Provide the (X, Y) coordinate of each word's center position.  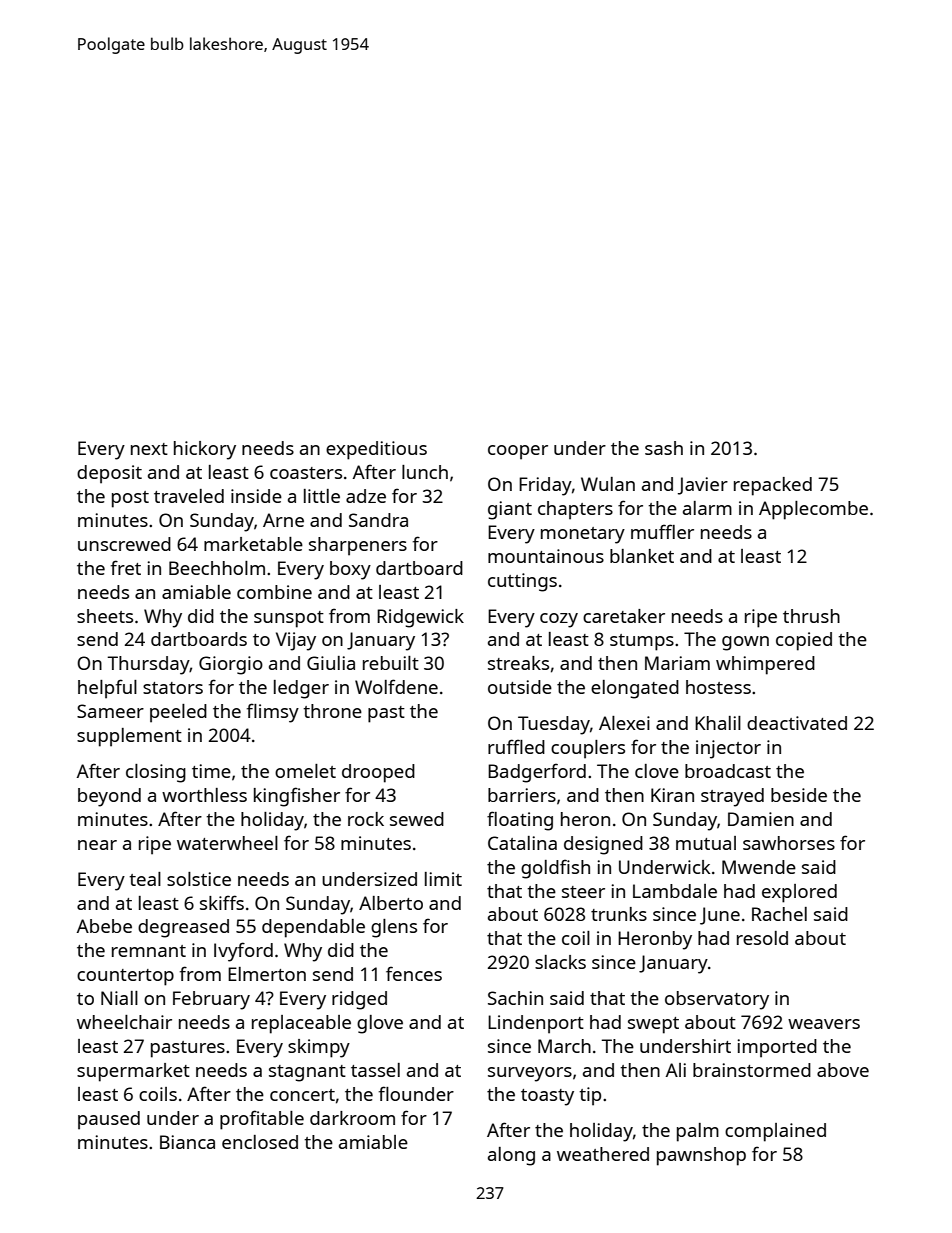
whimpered (765, 665)
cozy (559, 620)
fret (126, 567)
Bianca (187, 1142)
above (843, 1070)
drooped (378, 773)
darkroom (352, 1118)
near (97, 845)
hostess (718, 687)
